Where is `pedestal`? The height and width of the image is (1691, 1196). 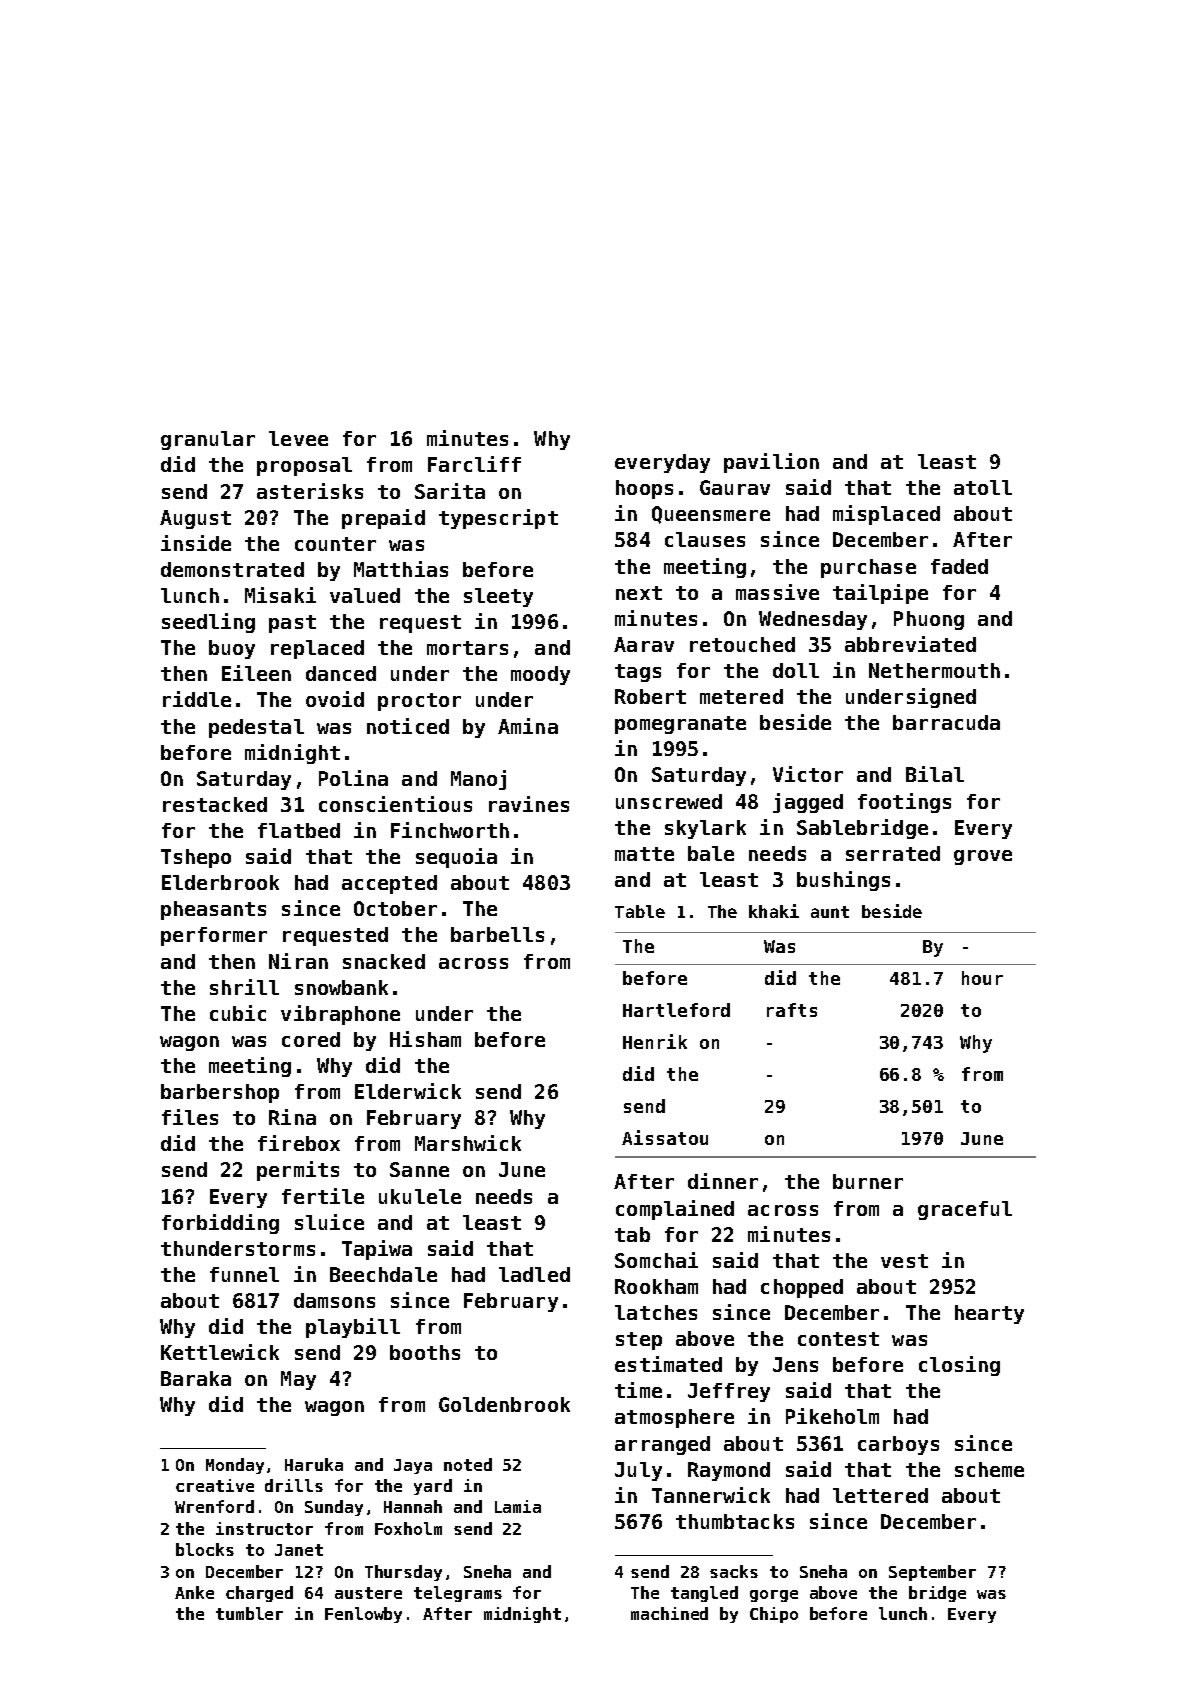 pedestal is located at coordinates (256, 728).
